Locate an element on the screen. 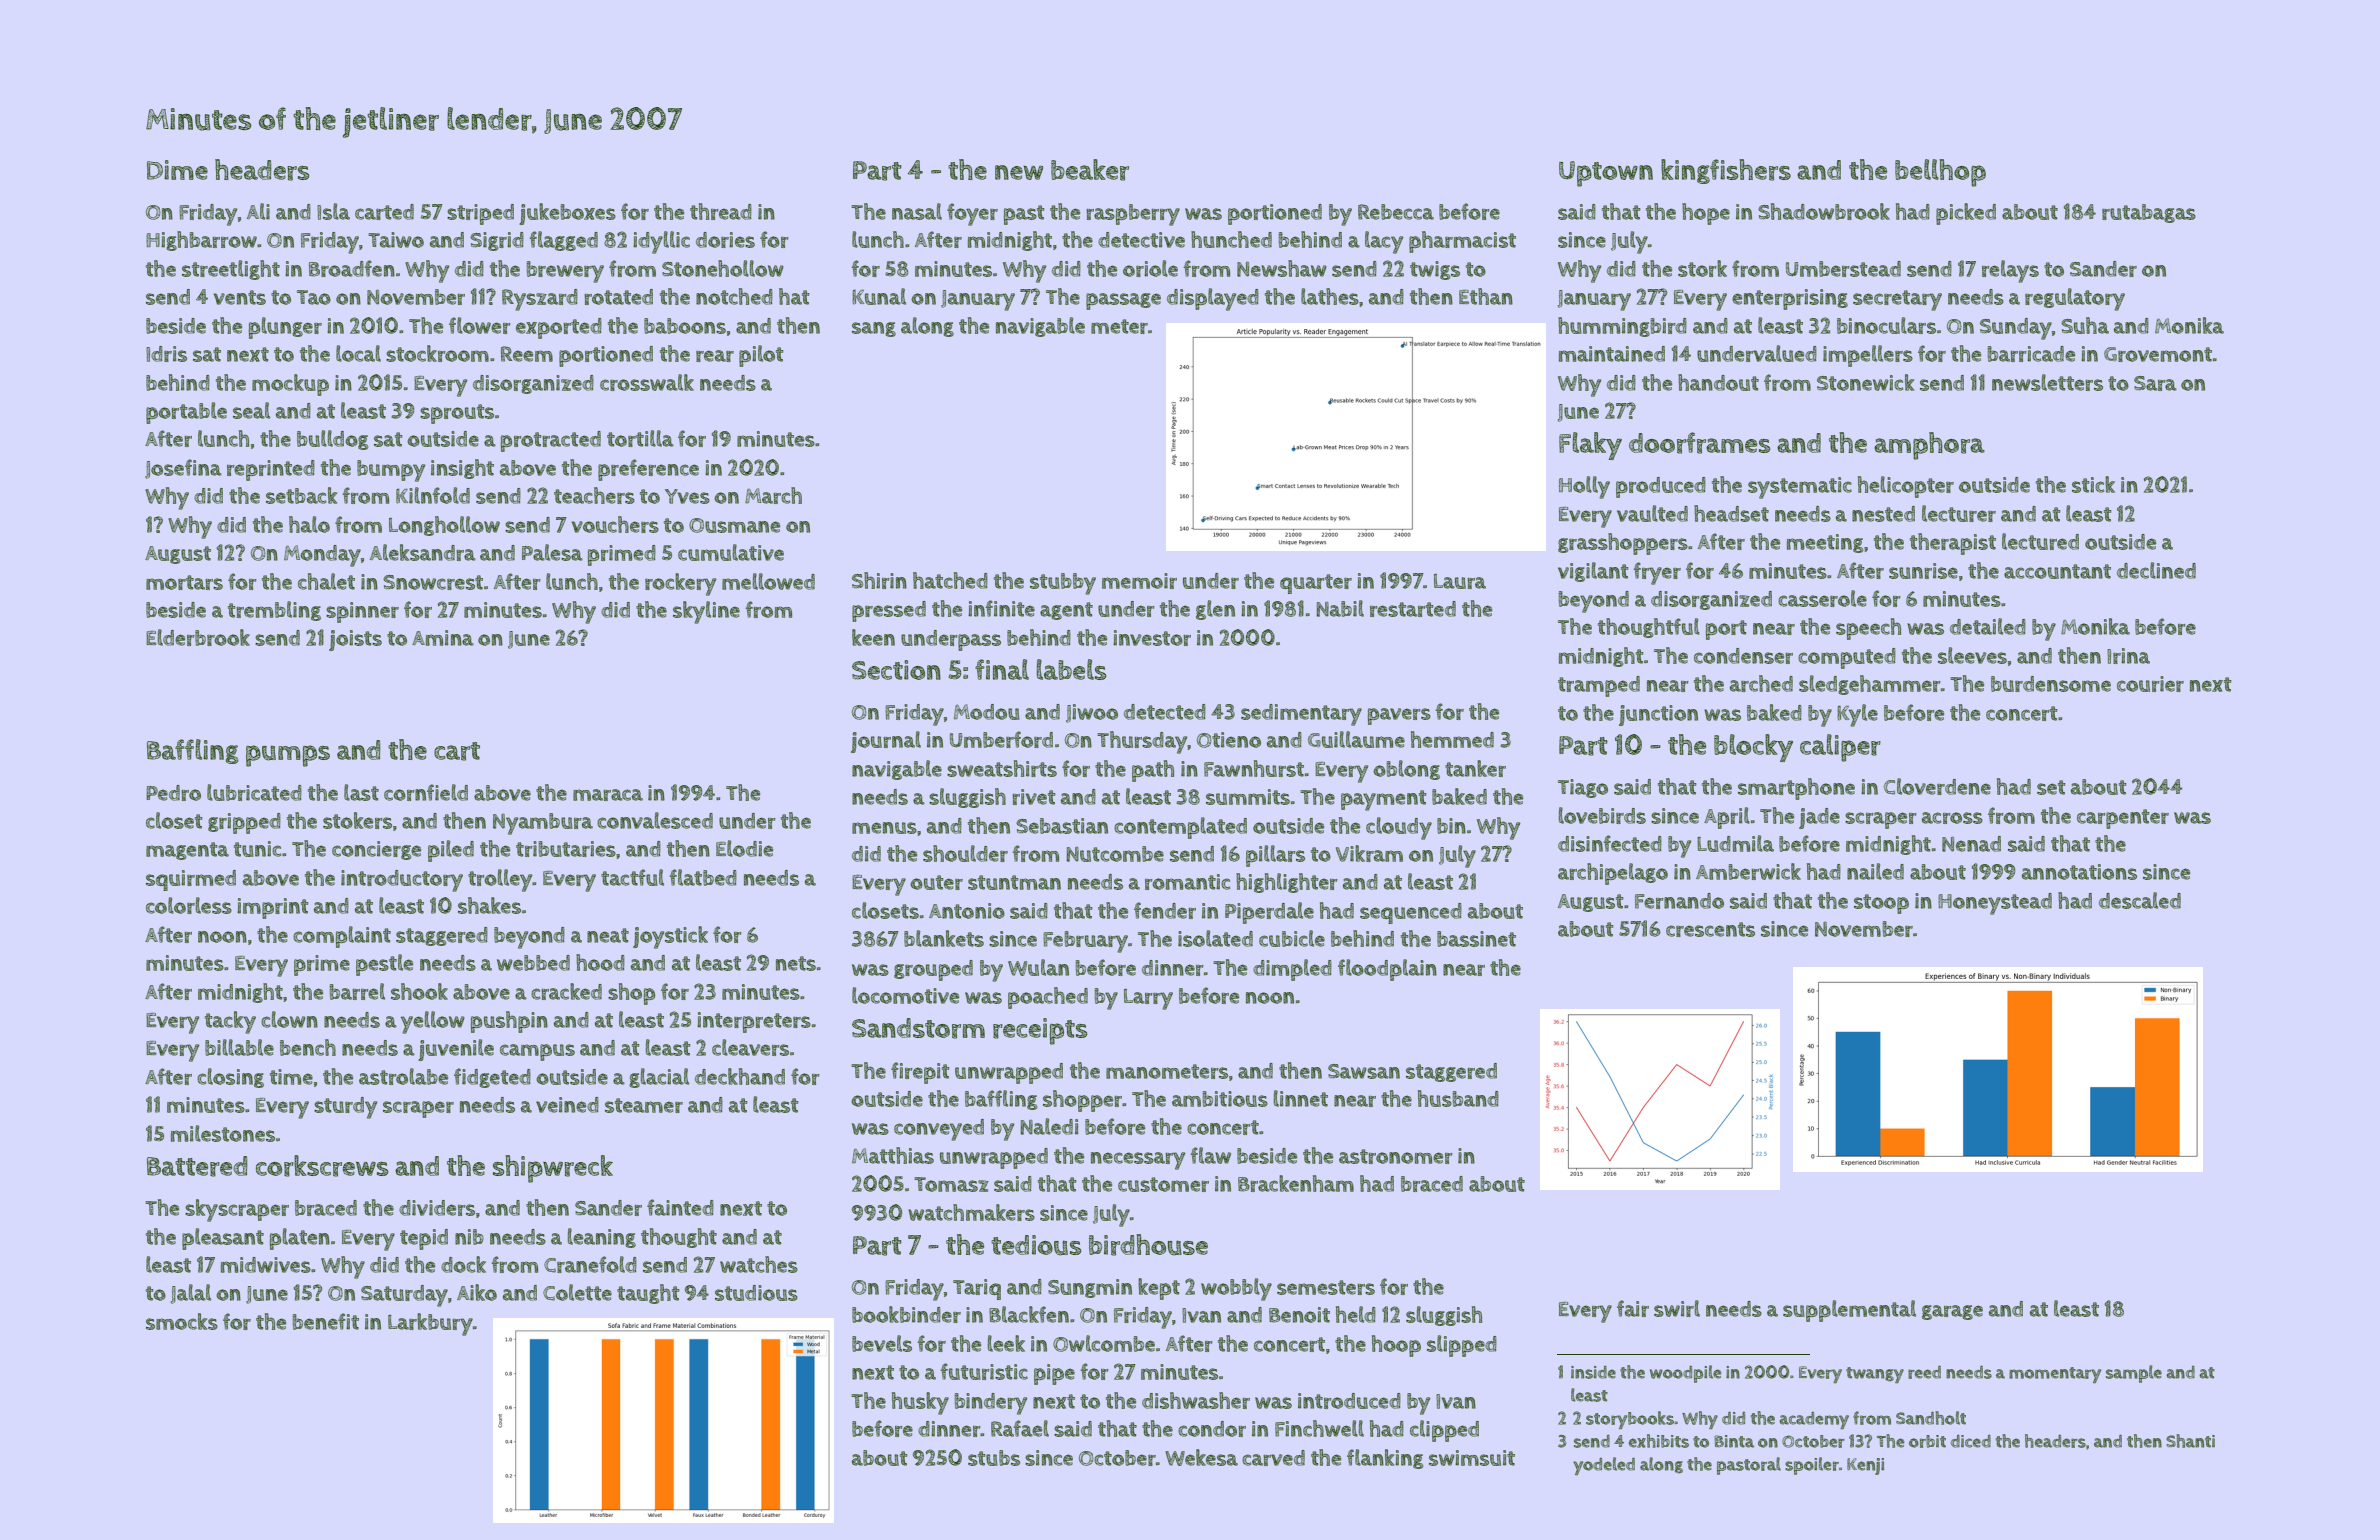 Image resolution: width=2380 pixels, height=1540 pixels. speech is located at coordinates (1868, 629).
